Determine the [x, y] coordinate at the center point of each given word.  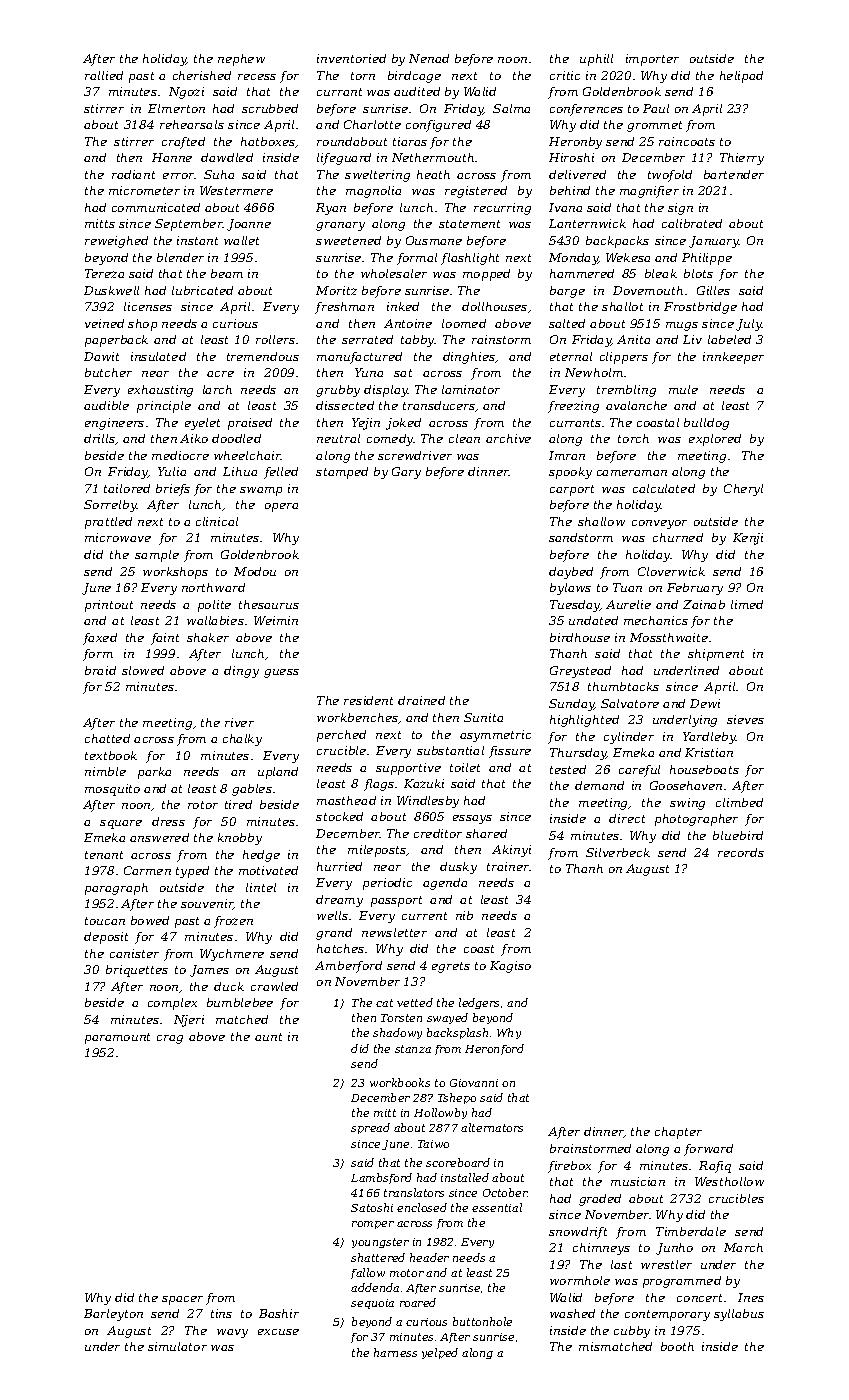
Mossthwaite [669, 637]
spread [370, 1128]
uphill [596, 60]
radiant [133, 174]
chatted [107, 738]
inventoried [351, 58]
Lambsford [381, 1178]
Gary [406, 473]
